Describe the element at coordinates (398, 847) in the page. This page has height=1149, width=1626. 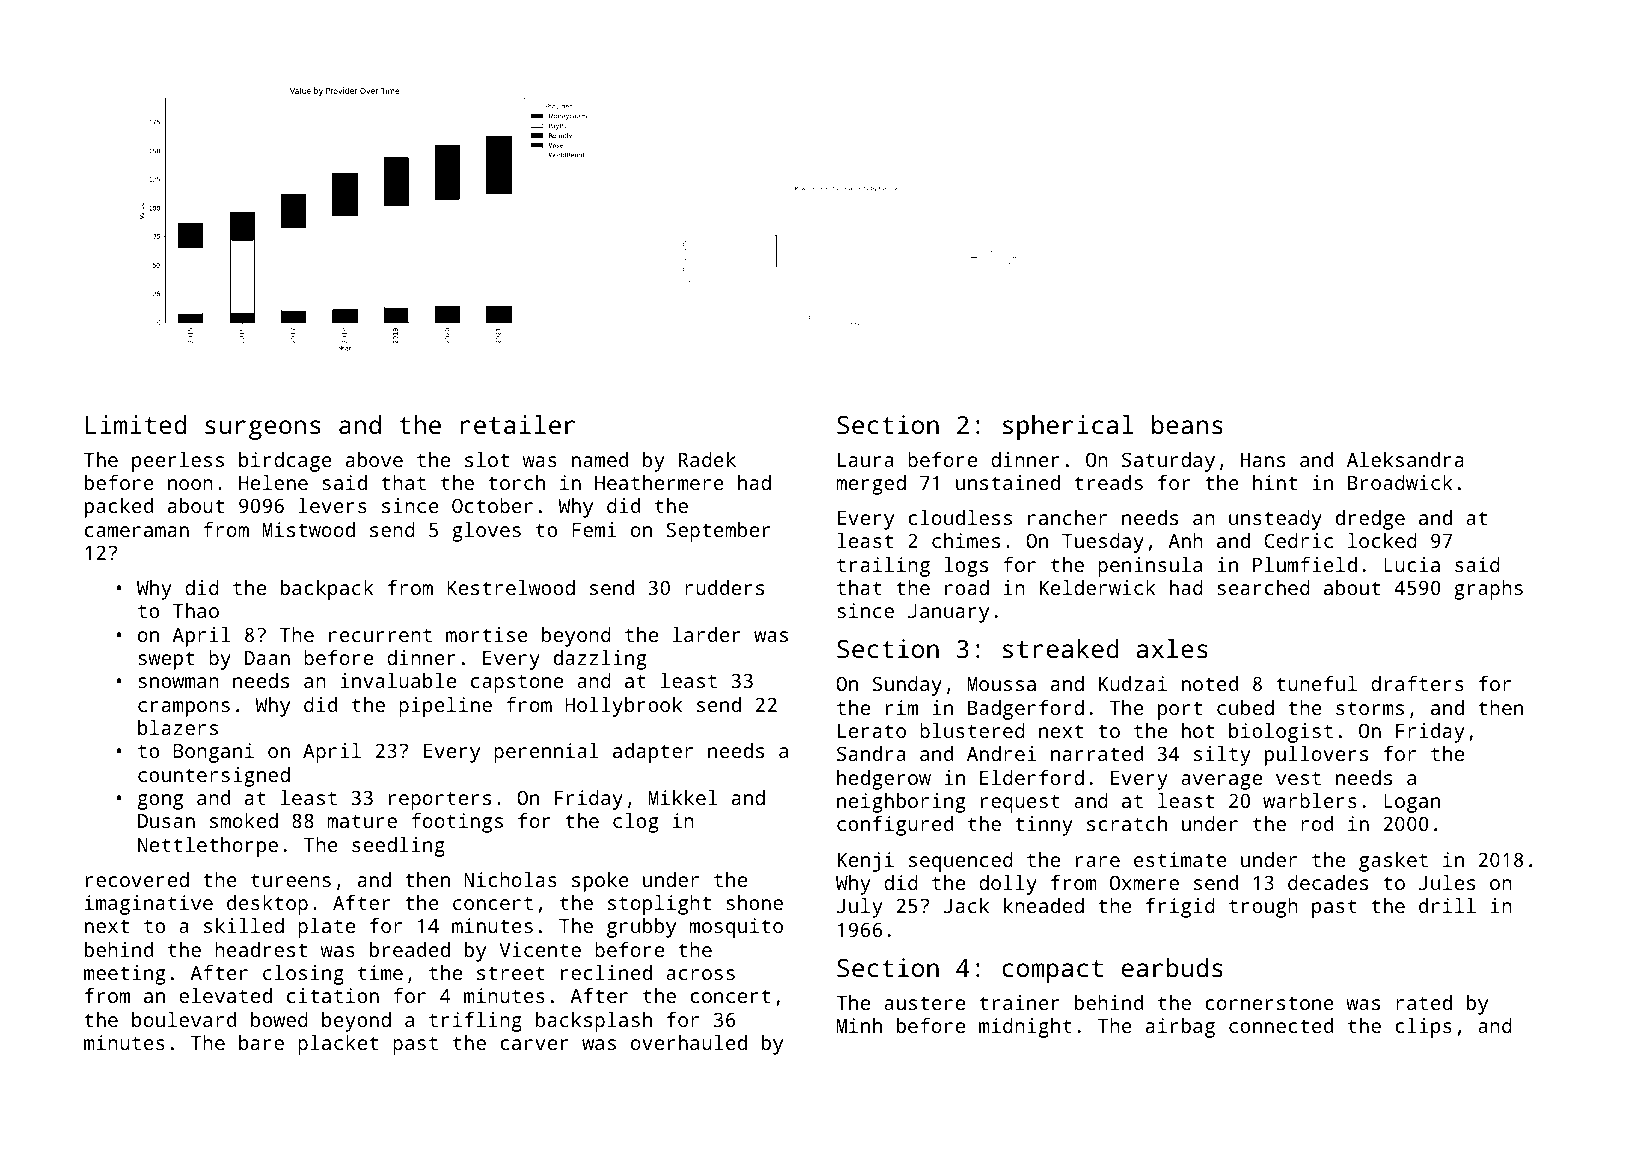
I see `seedling` at that location.
